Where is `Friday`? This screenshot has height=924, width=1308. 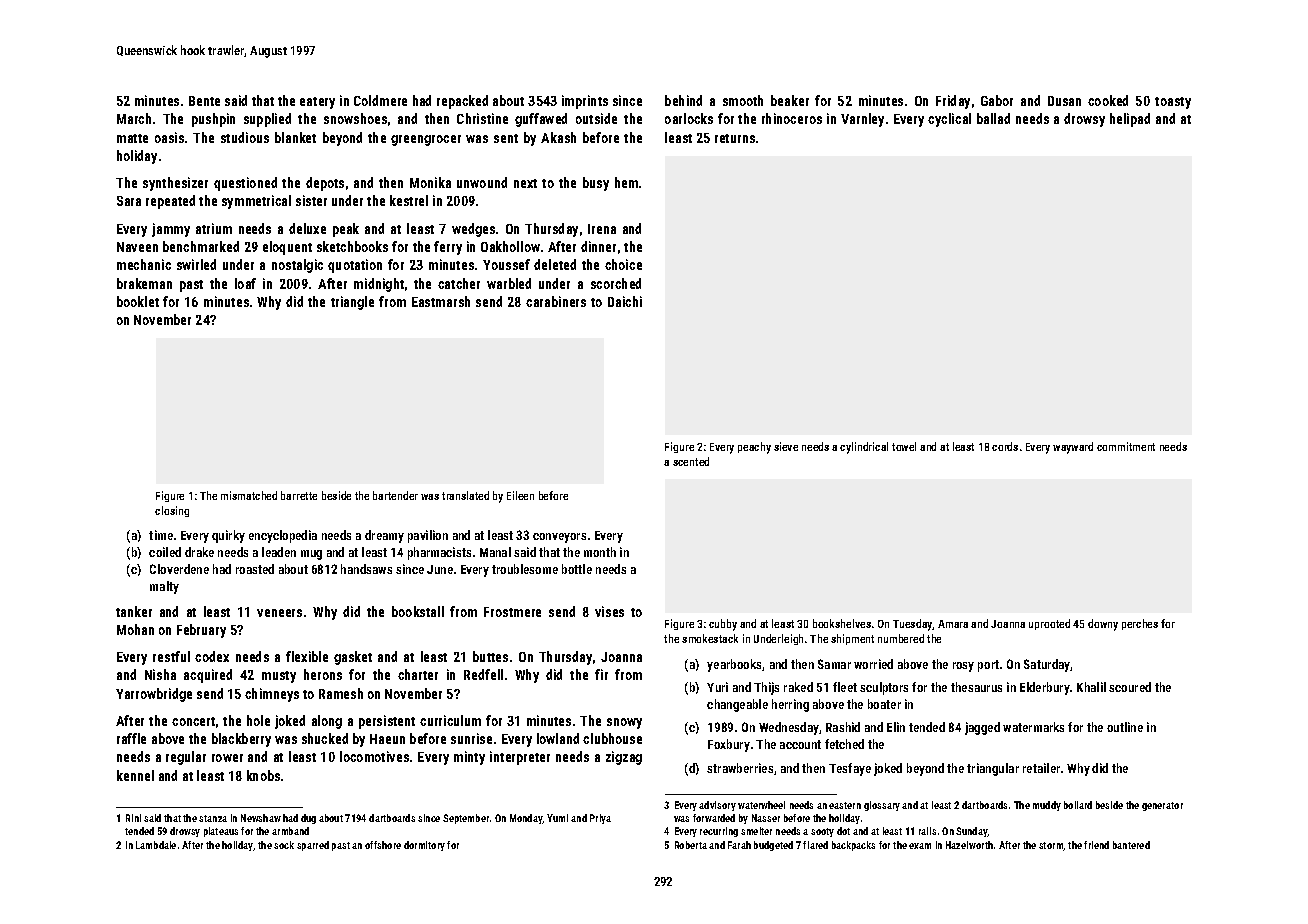 Friday is located at coordinates (953, 102).
